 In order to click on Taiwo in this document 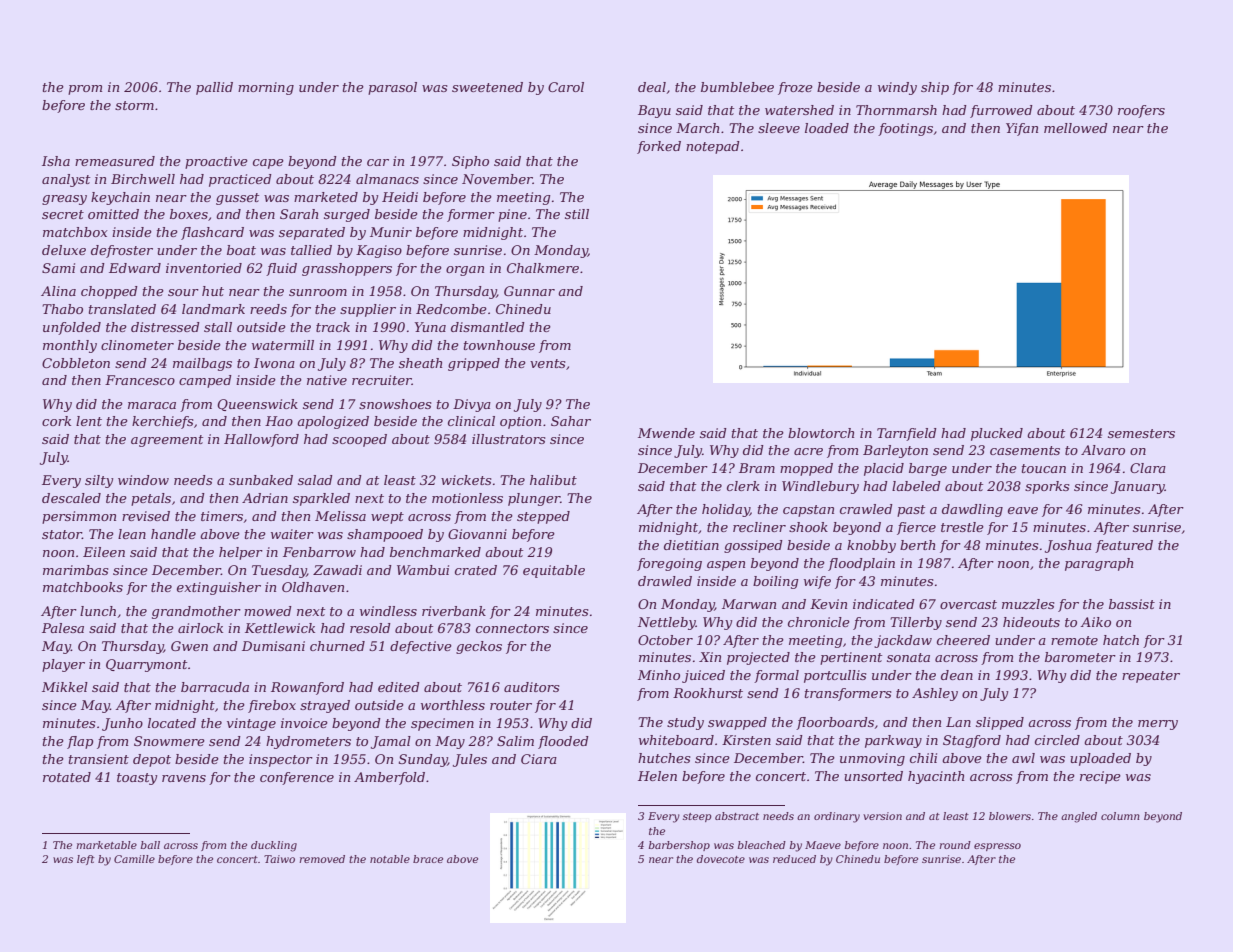, I will do `click(279, 859)`.
